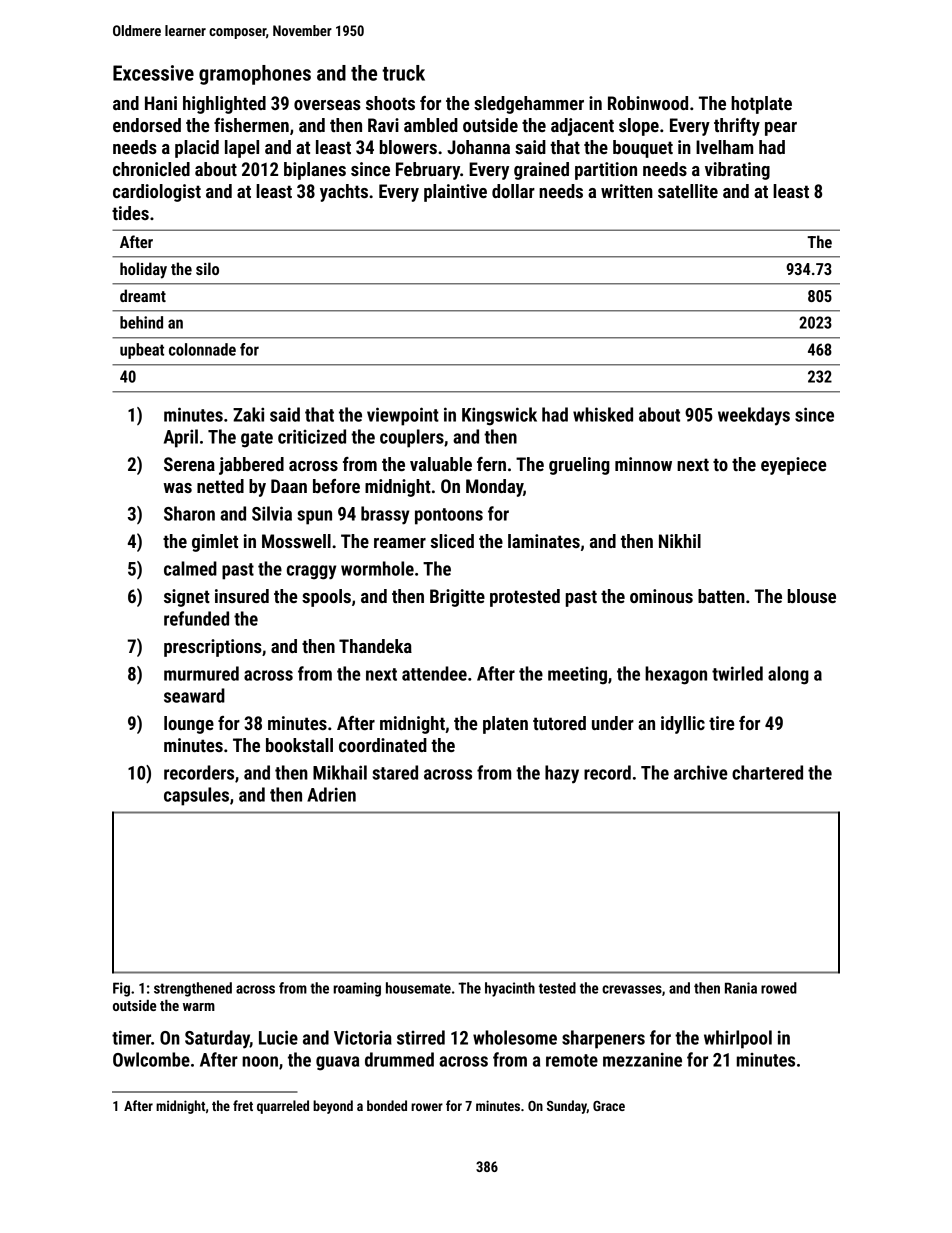  Describe the element at coordinates (562, 774) in the page. I see `hazy` at that location.
